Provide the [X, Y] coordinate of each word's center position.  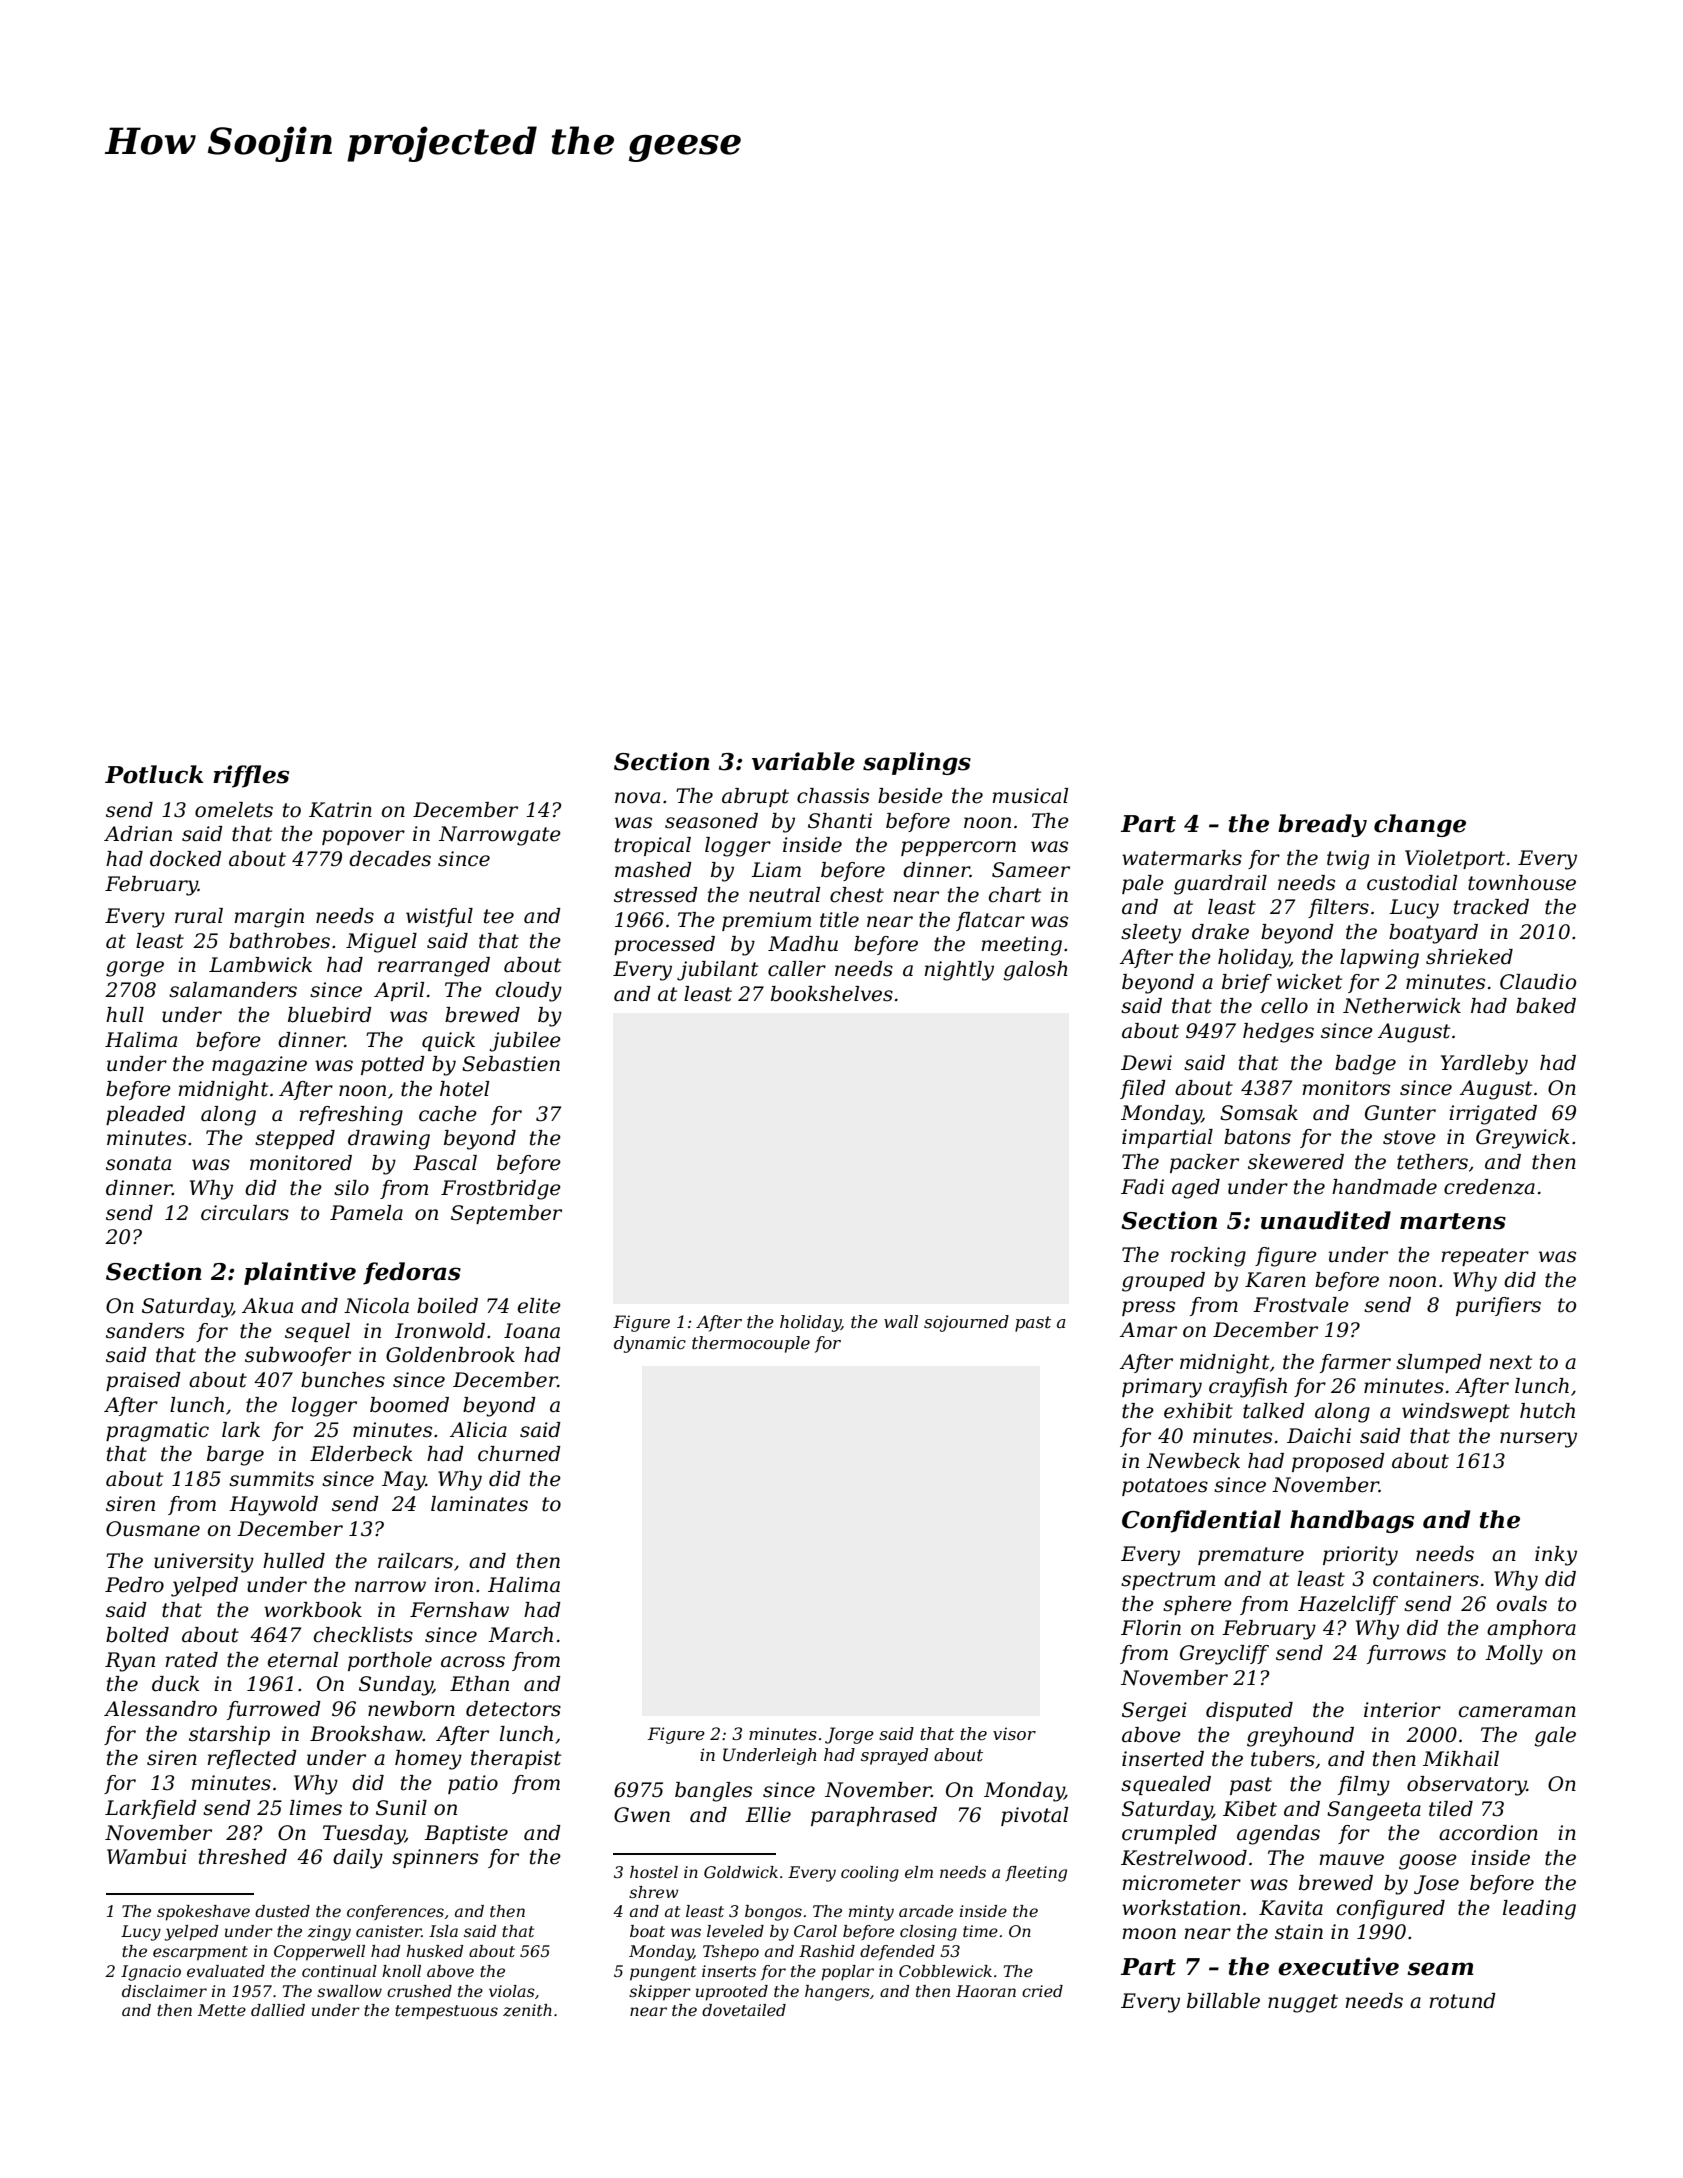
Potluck [154, 774]
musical [1030, 796]
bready [1322, 825]
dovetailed [744, 2010]
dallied [278, 2010]
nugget [1303, 2003]
